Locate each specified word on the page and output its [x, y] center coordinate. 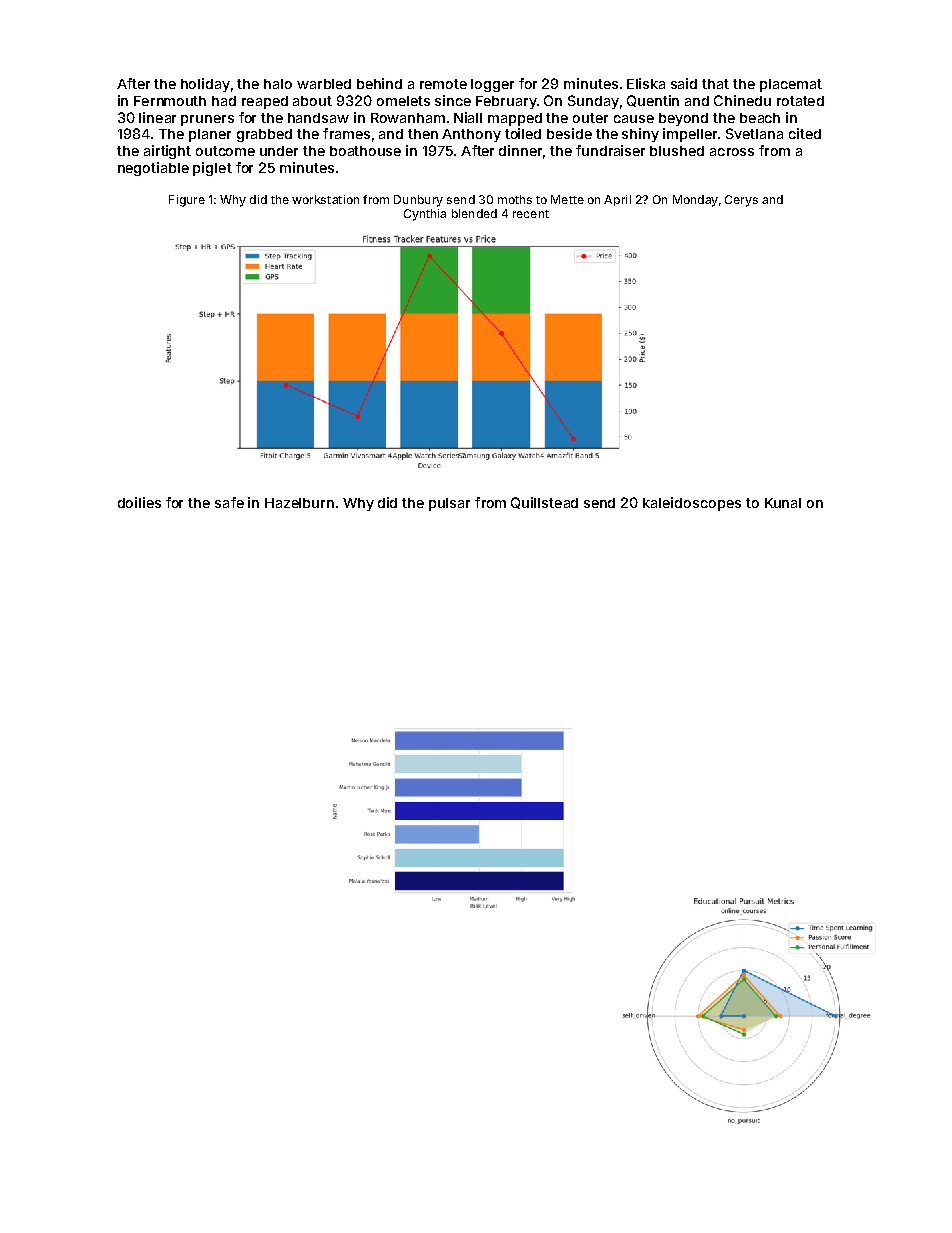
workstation [325, 199]
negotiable [153, 169]
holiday [205, 85]
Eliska [646, 83]
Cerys [741, 201]
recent [531, 214]
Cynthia [425, 215]
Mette [567, 199]
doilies [139, 502]
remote [443, 84]
